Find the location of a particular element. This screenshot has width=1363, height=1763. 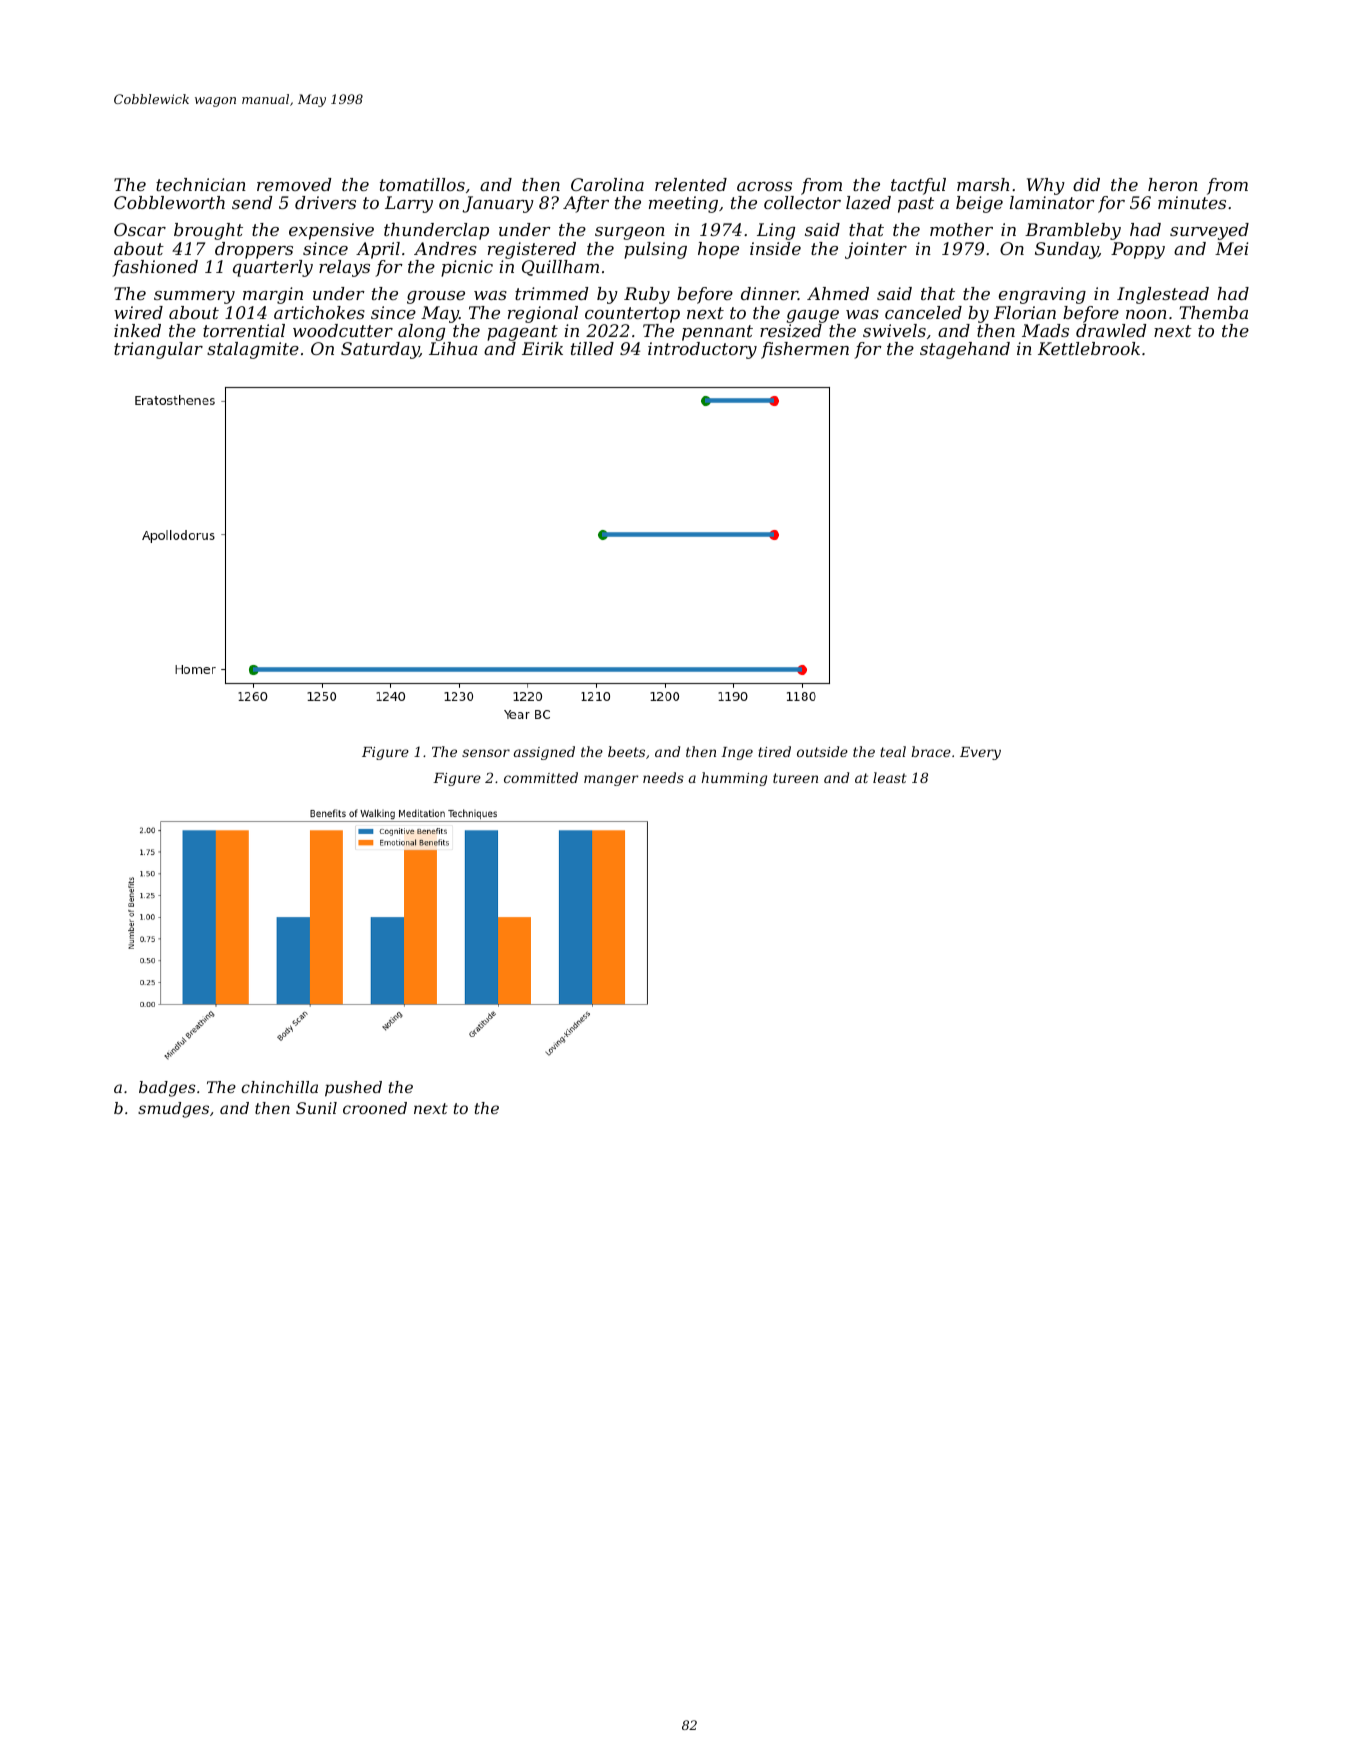

committed is located at coordinates (541, 777).
